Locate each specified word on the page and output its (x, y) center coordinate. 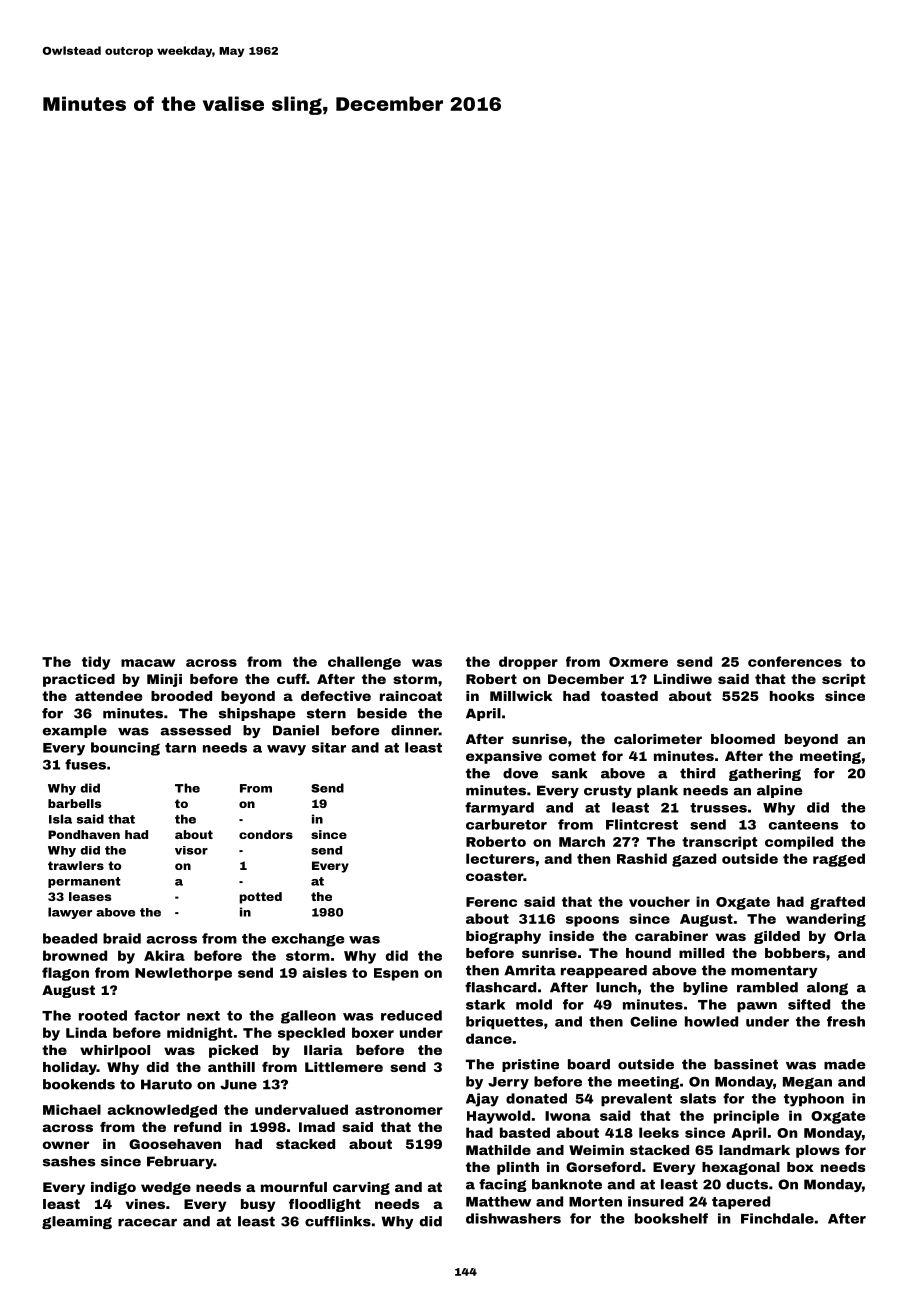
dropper (528, 663)
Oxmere (638, 662)
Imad (317, 1127)
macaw (148, 663)
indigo (113, 1188)
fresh (846, 1021)
